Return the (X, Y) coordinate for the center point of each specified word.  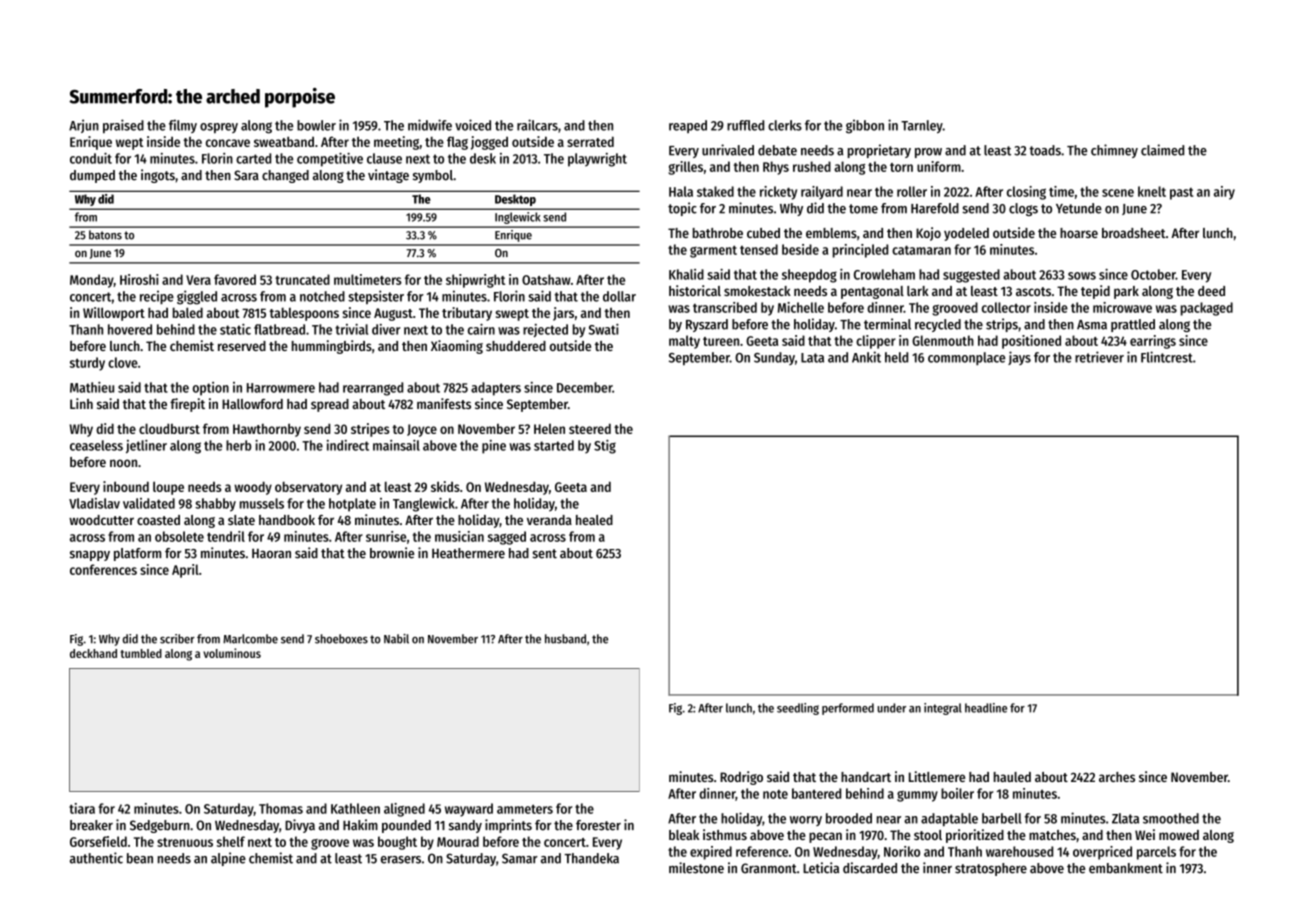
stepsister (376, 297)
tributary (467, 314)
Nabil (396, 639)
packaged (1207, 309)
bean (140, 858)
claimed (1162, 150)
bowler (316, 125)
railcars (537, 125)
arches (1117, 777)
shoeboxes (341, 639)
